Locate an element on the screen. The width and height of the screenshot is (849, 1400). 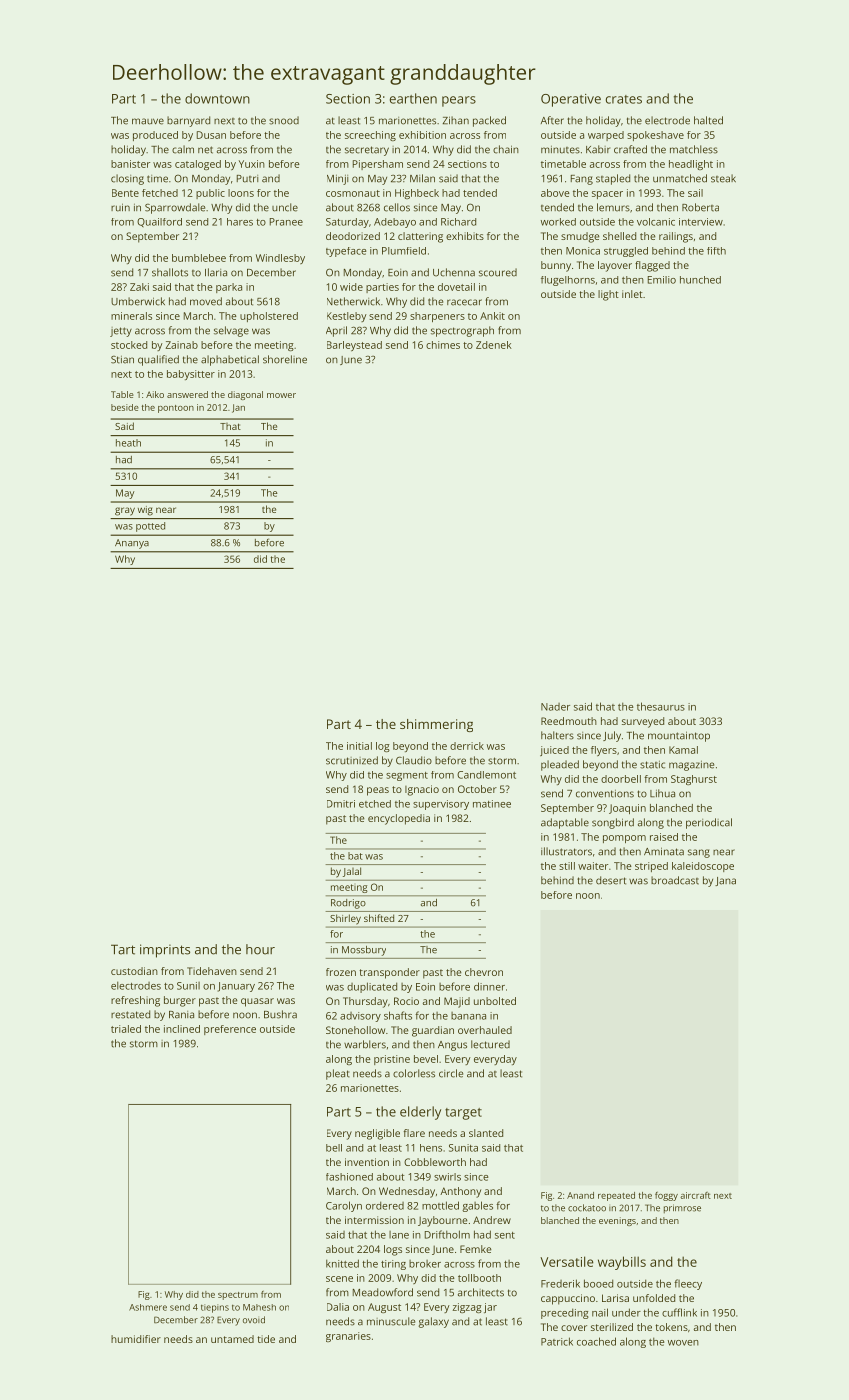
pears is located at coordinates (459, 101).
